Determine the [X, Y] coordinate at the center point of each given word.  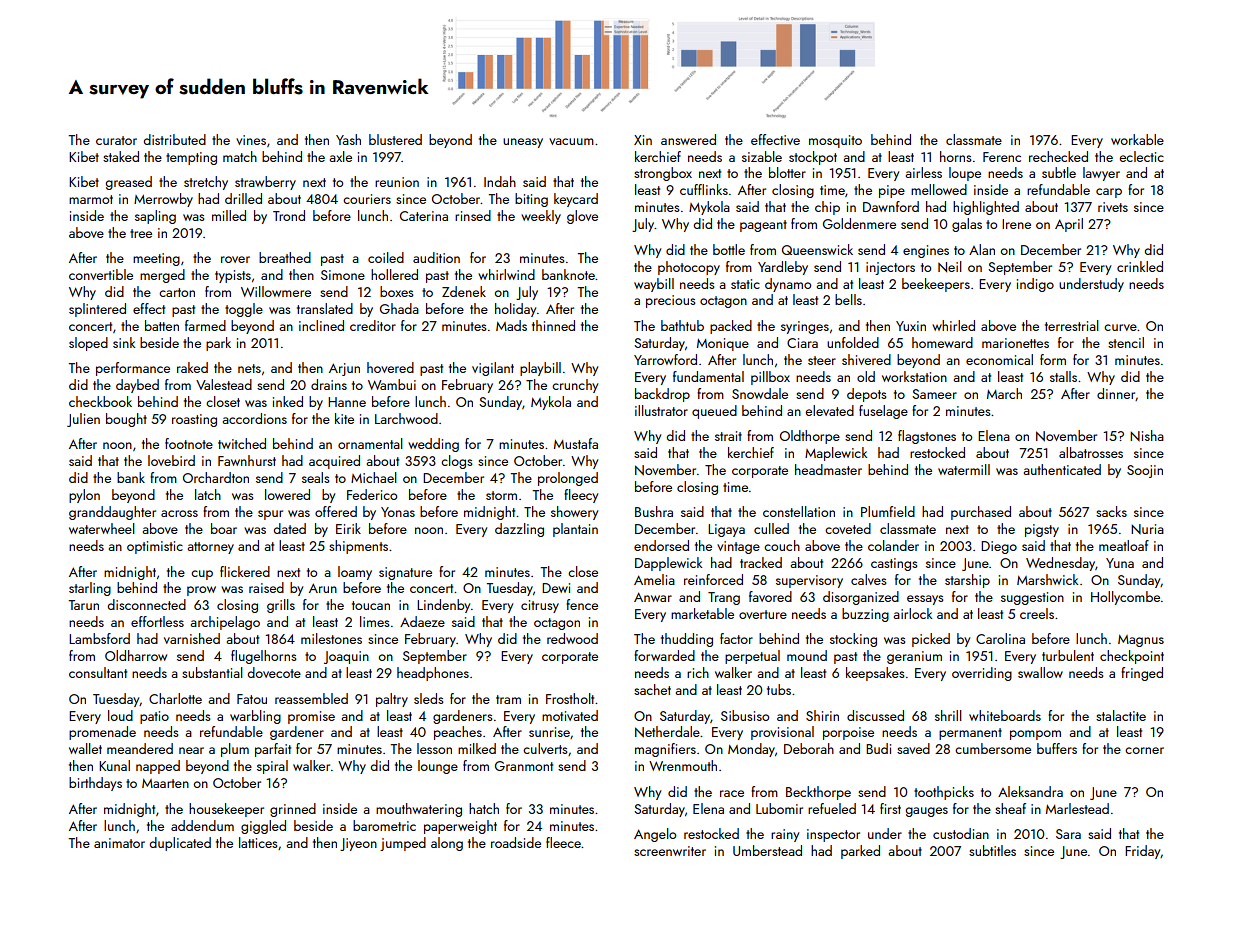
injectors [890, 268]
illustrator [661, 410]
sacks [1111, 511]
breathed [285, 257]
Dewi [556, 588]
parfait [273, 750]
